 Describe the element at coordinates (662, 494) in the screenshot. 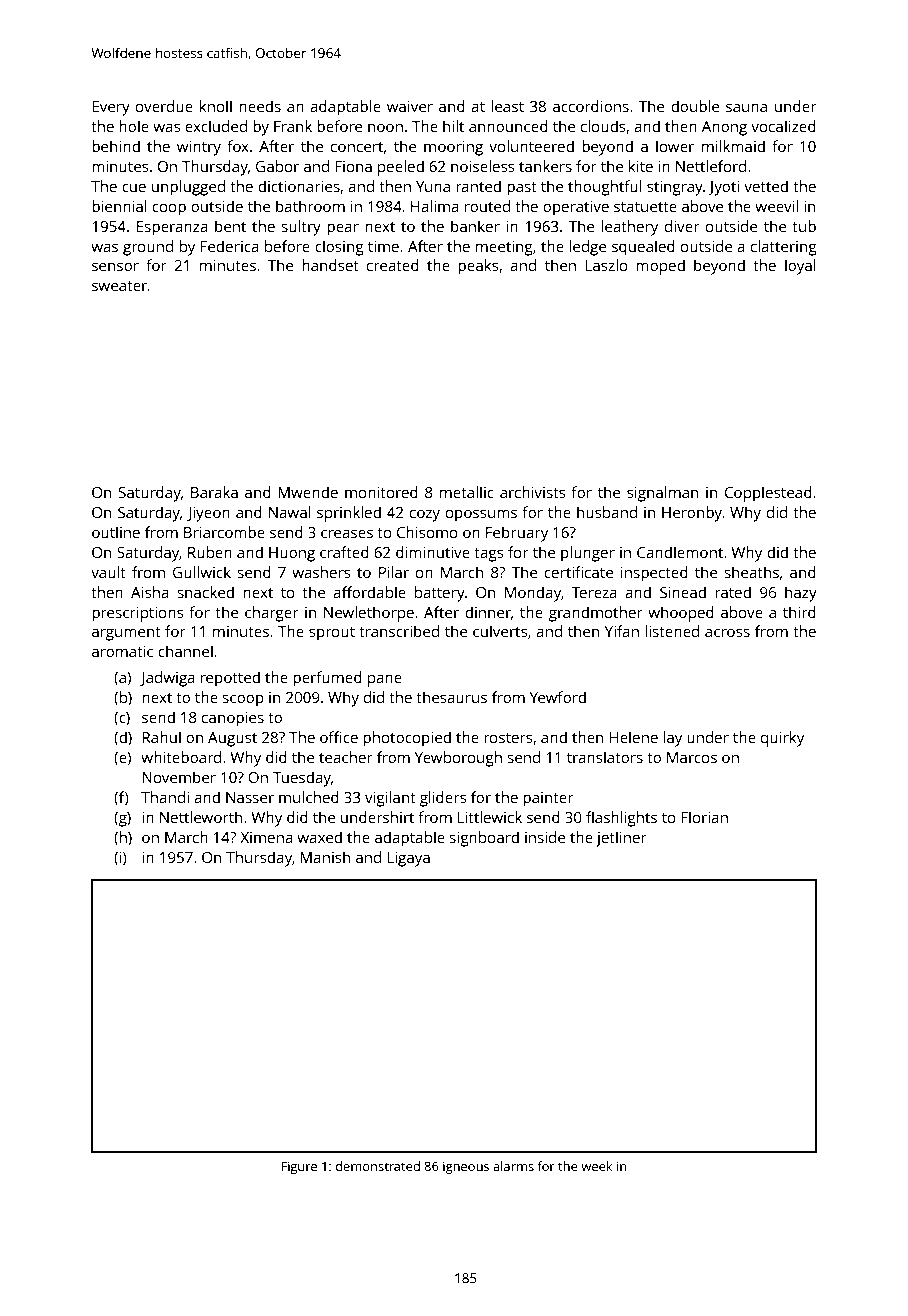

I see `signalman` at that location.
